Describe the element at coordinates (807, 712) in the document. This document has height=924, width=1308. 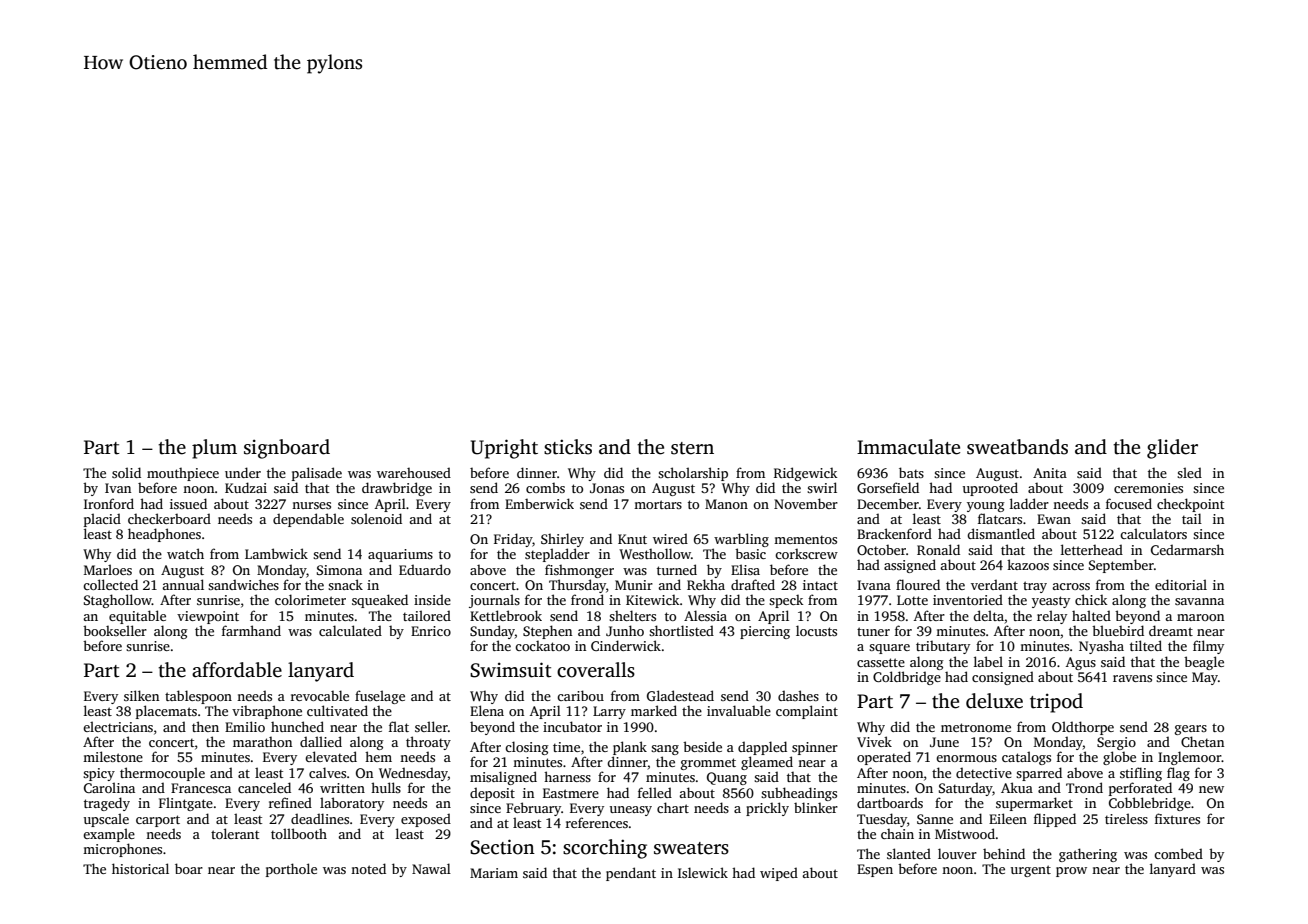
I see `complaint` at that location.
